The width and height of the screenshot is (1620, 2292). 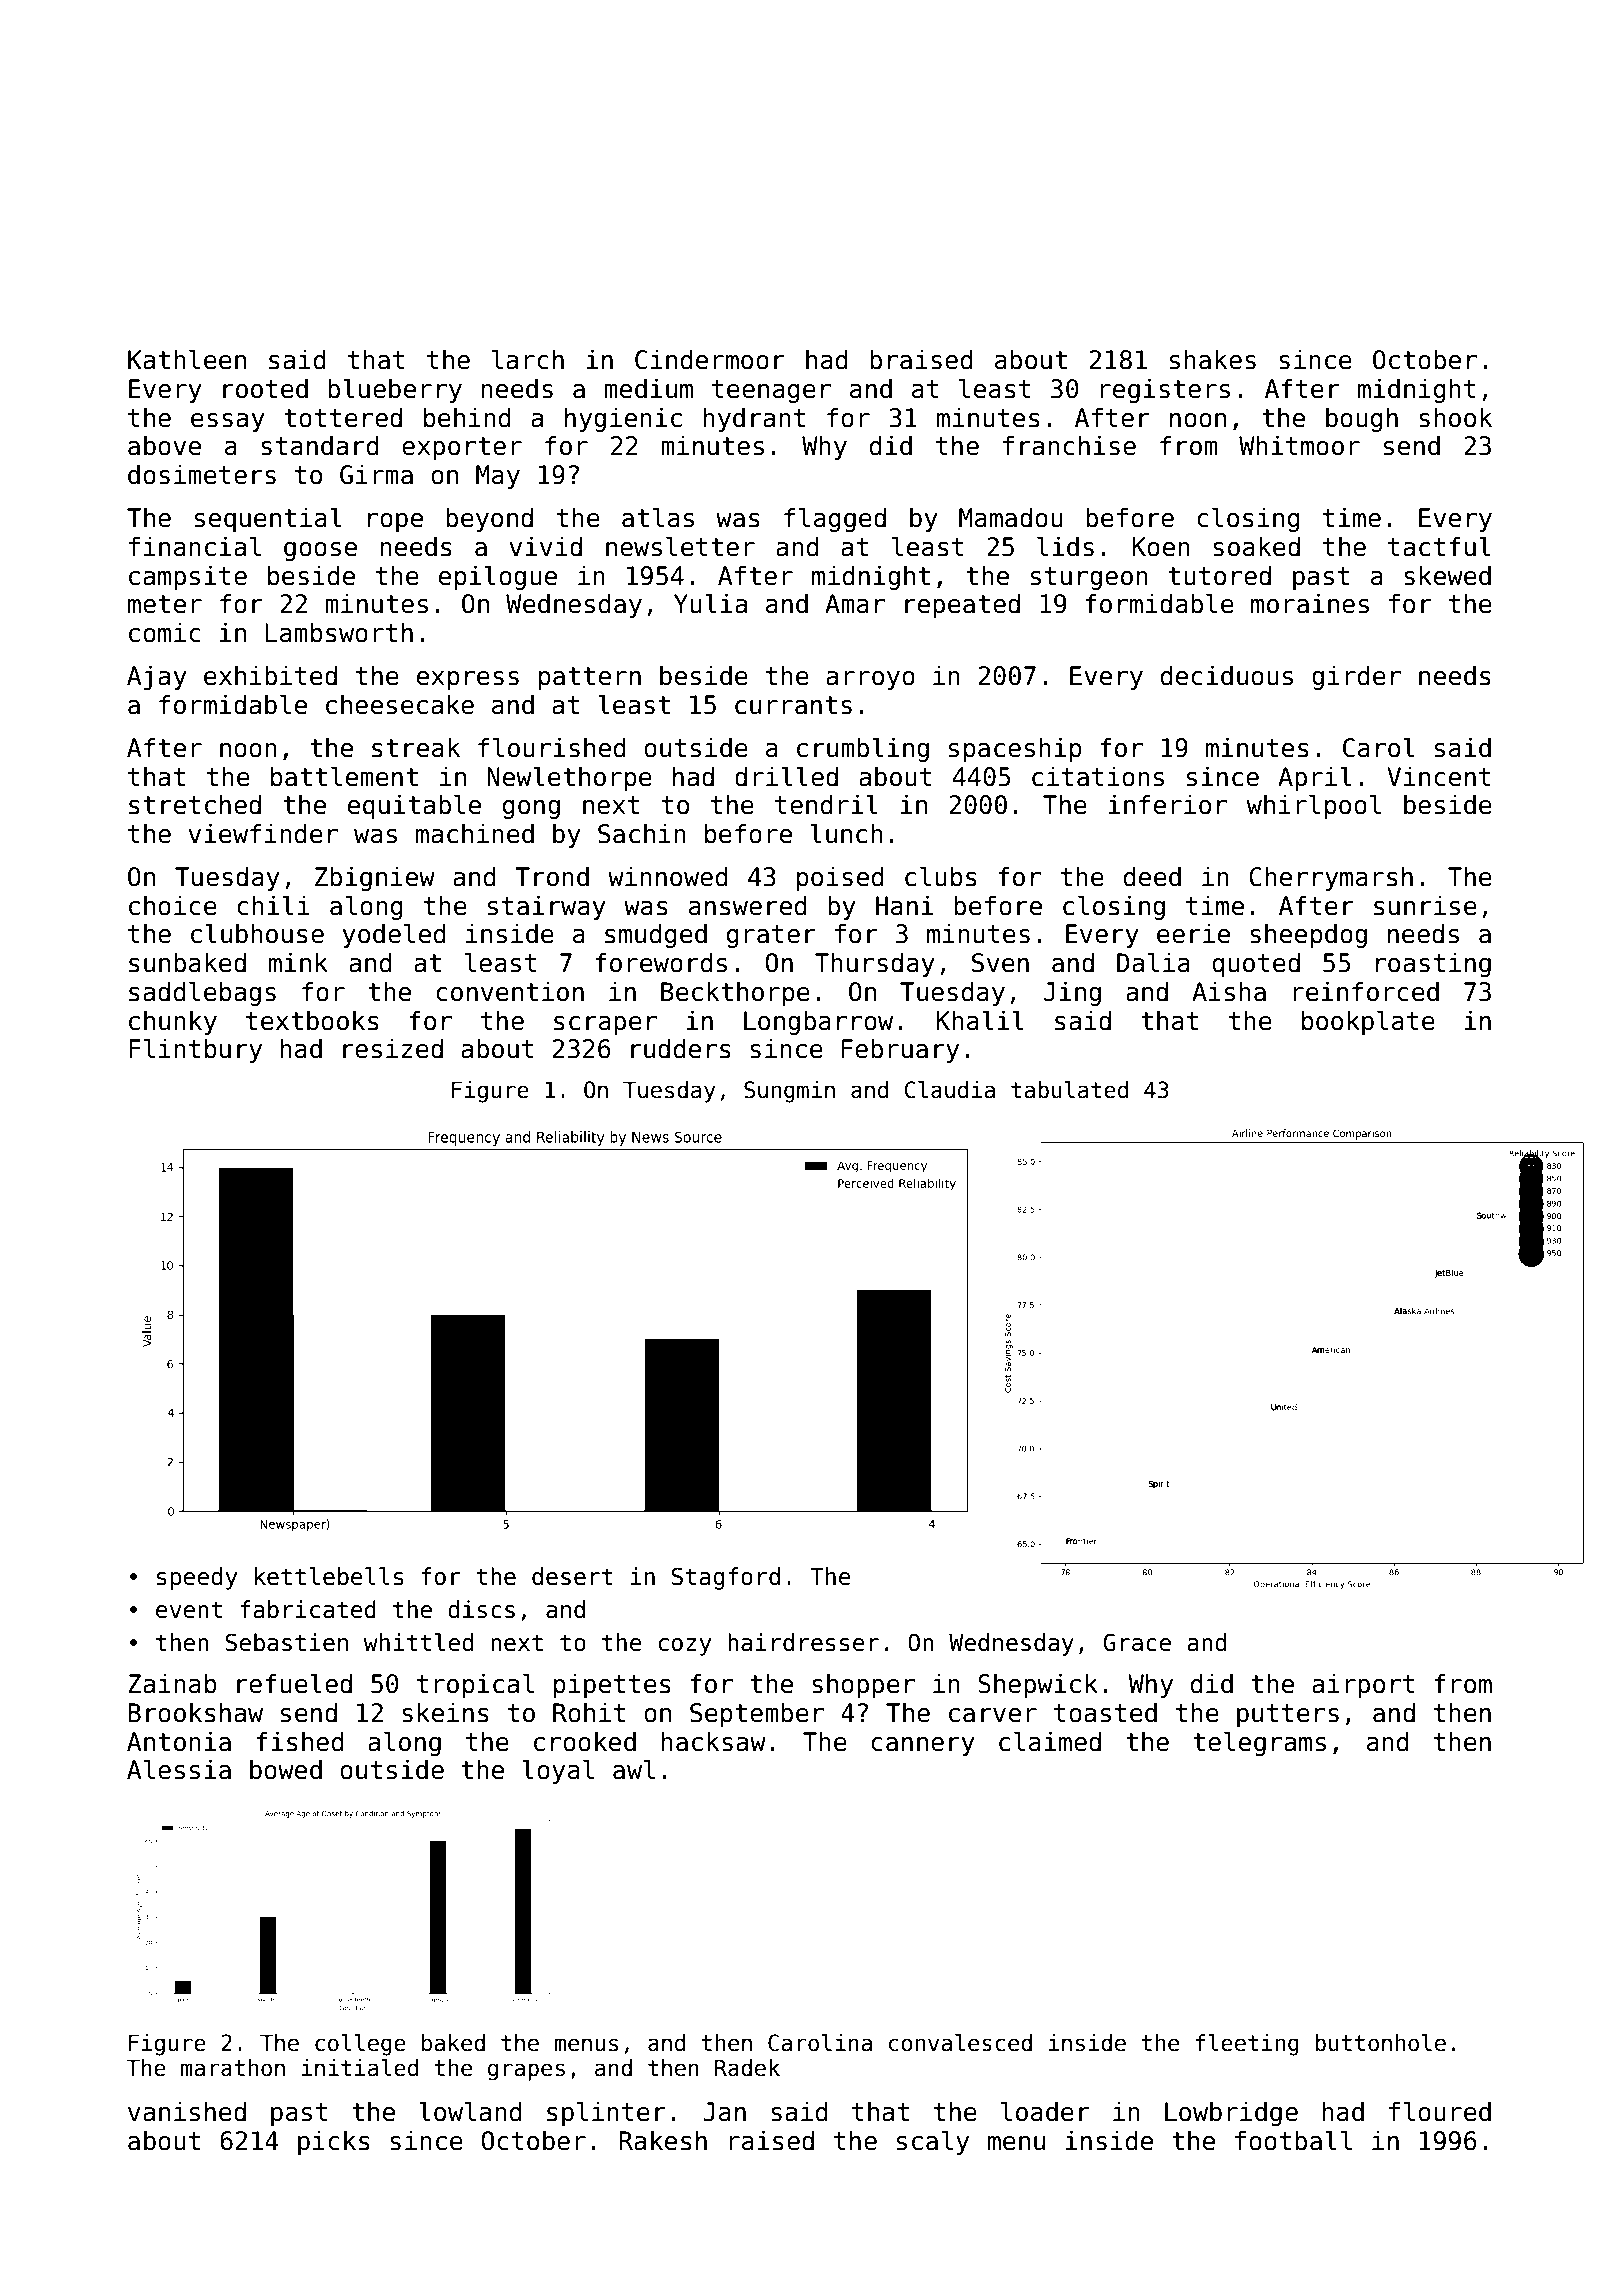 What do you see at coordinates (195, 546) in the screenshot?
I see `financial` at bounding box center [195, 546].
